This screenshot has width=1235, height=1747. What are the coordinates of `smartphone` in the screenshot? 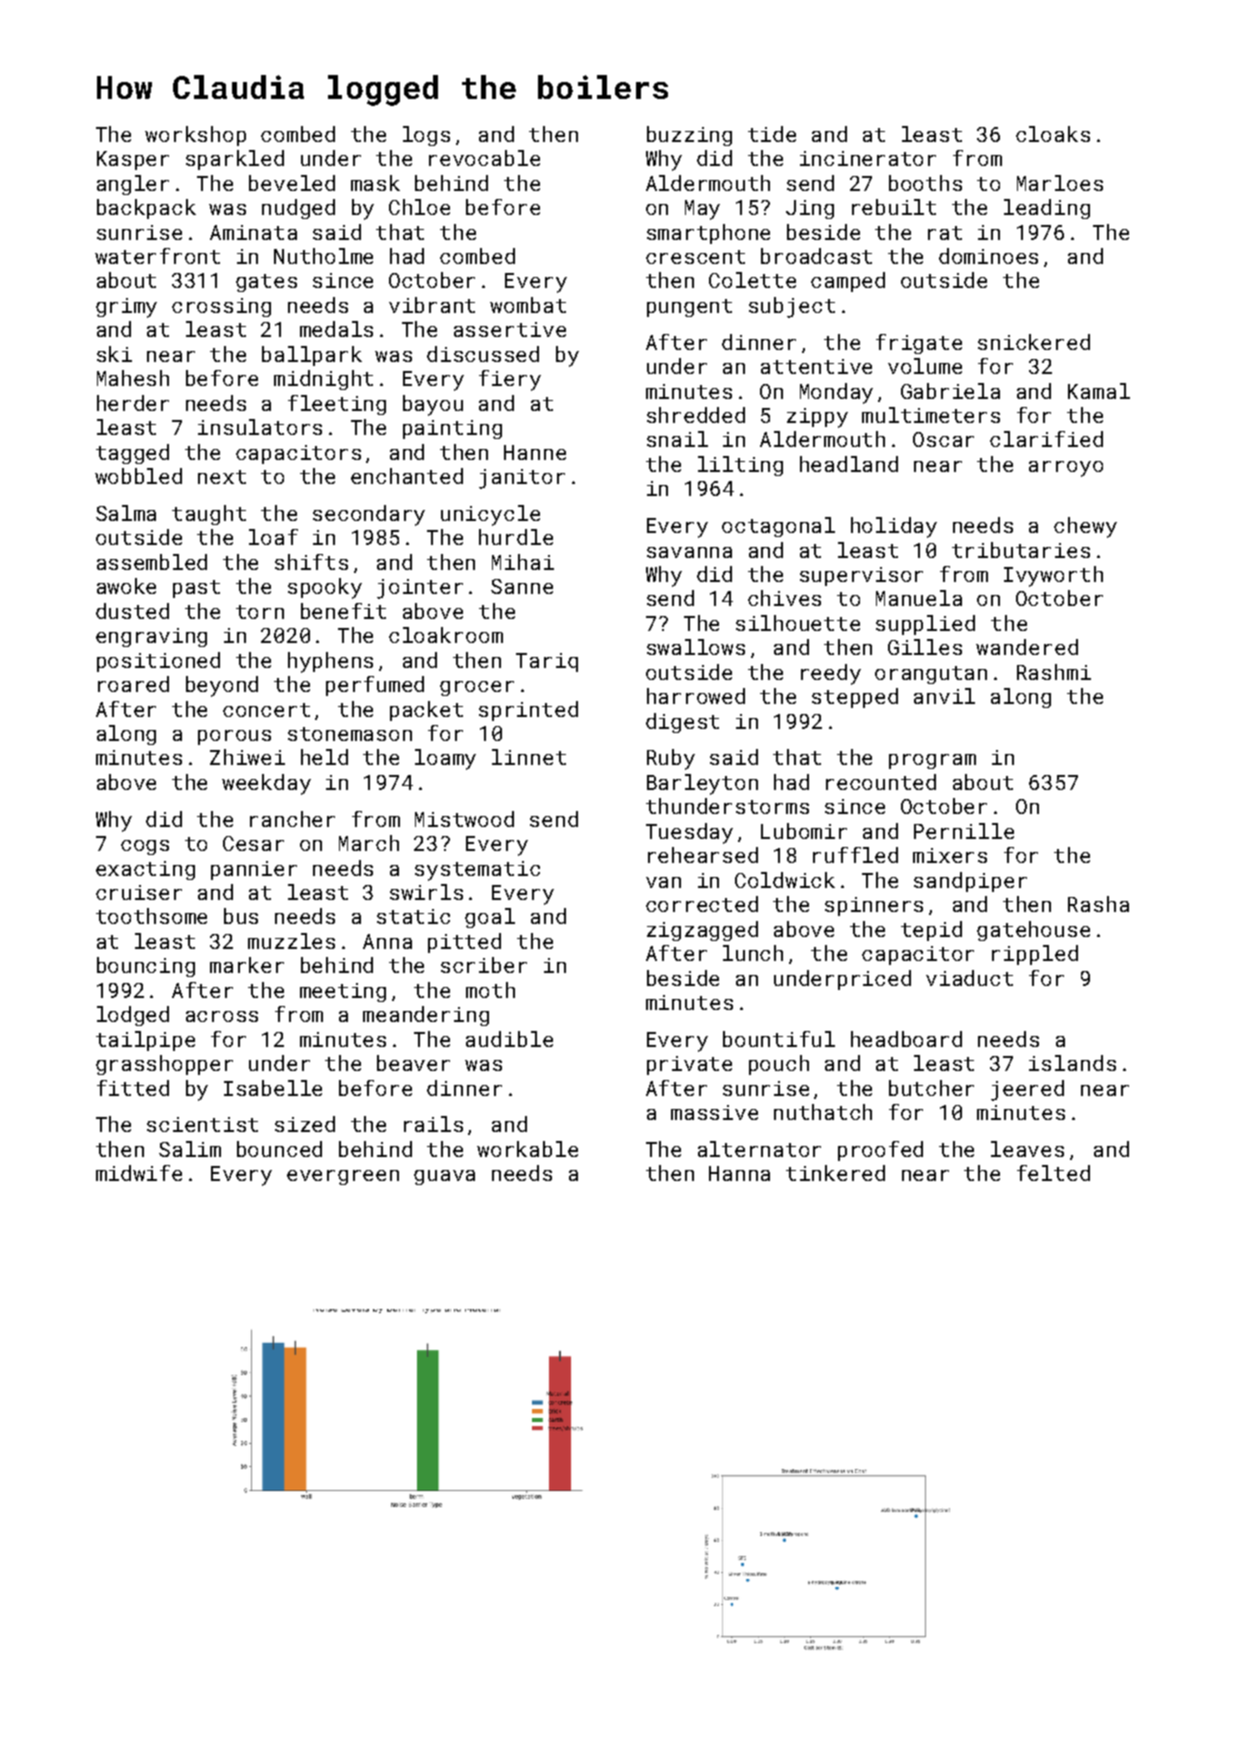 It's located at (708, 234).
